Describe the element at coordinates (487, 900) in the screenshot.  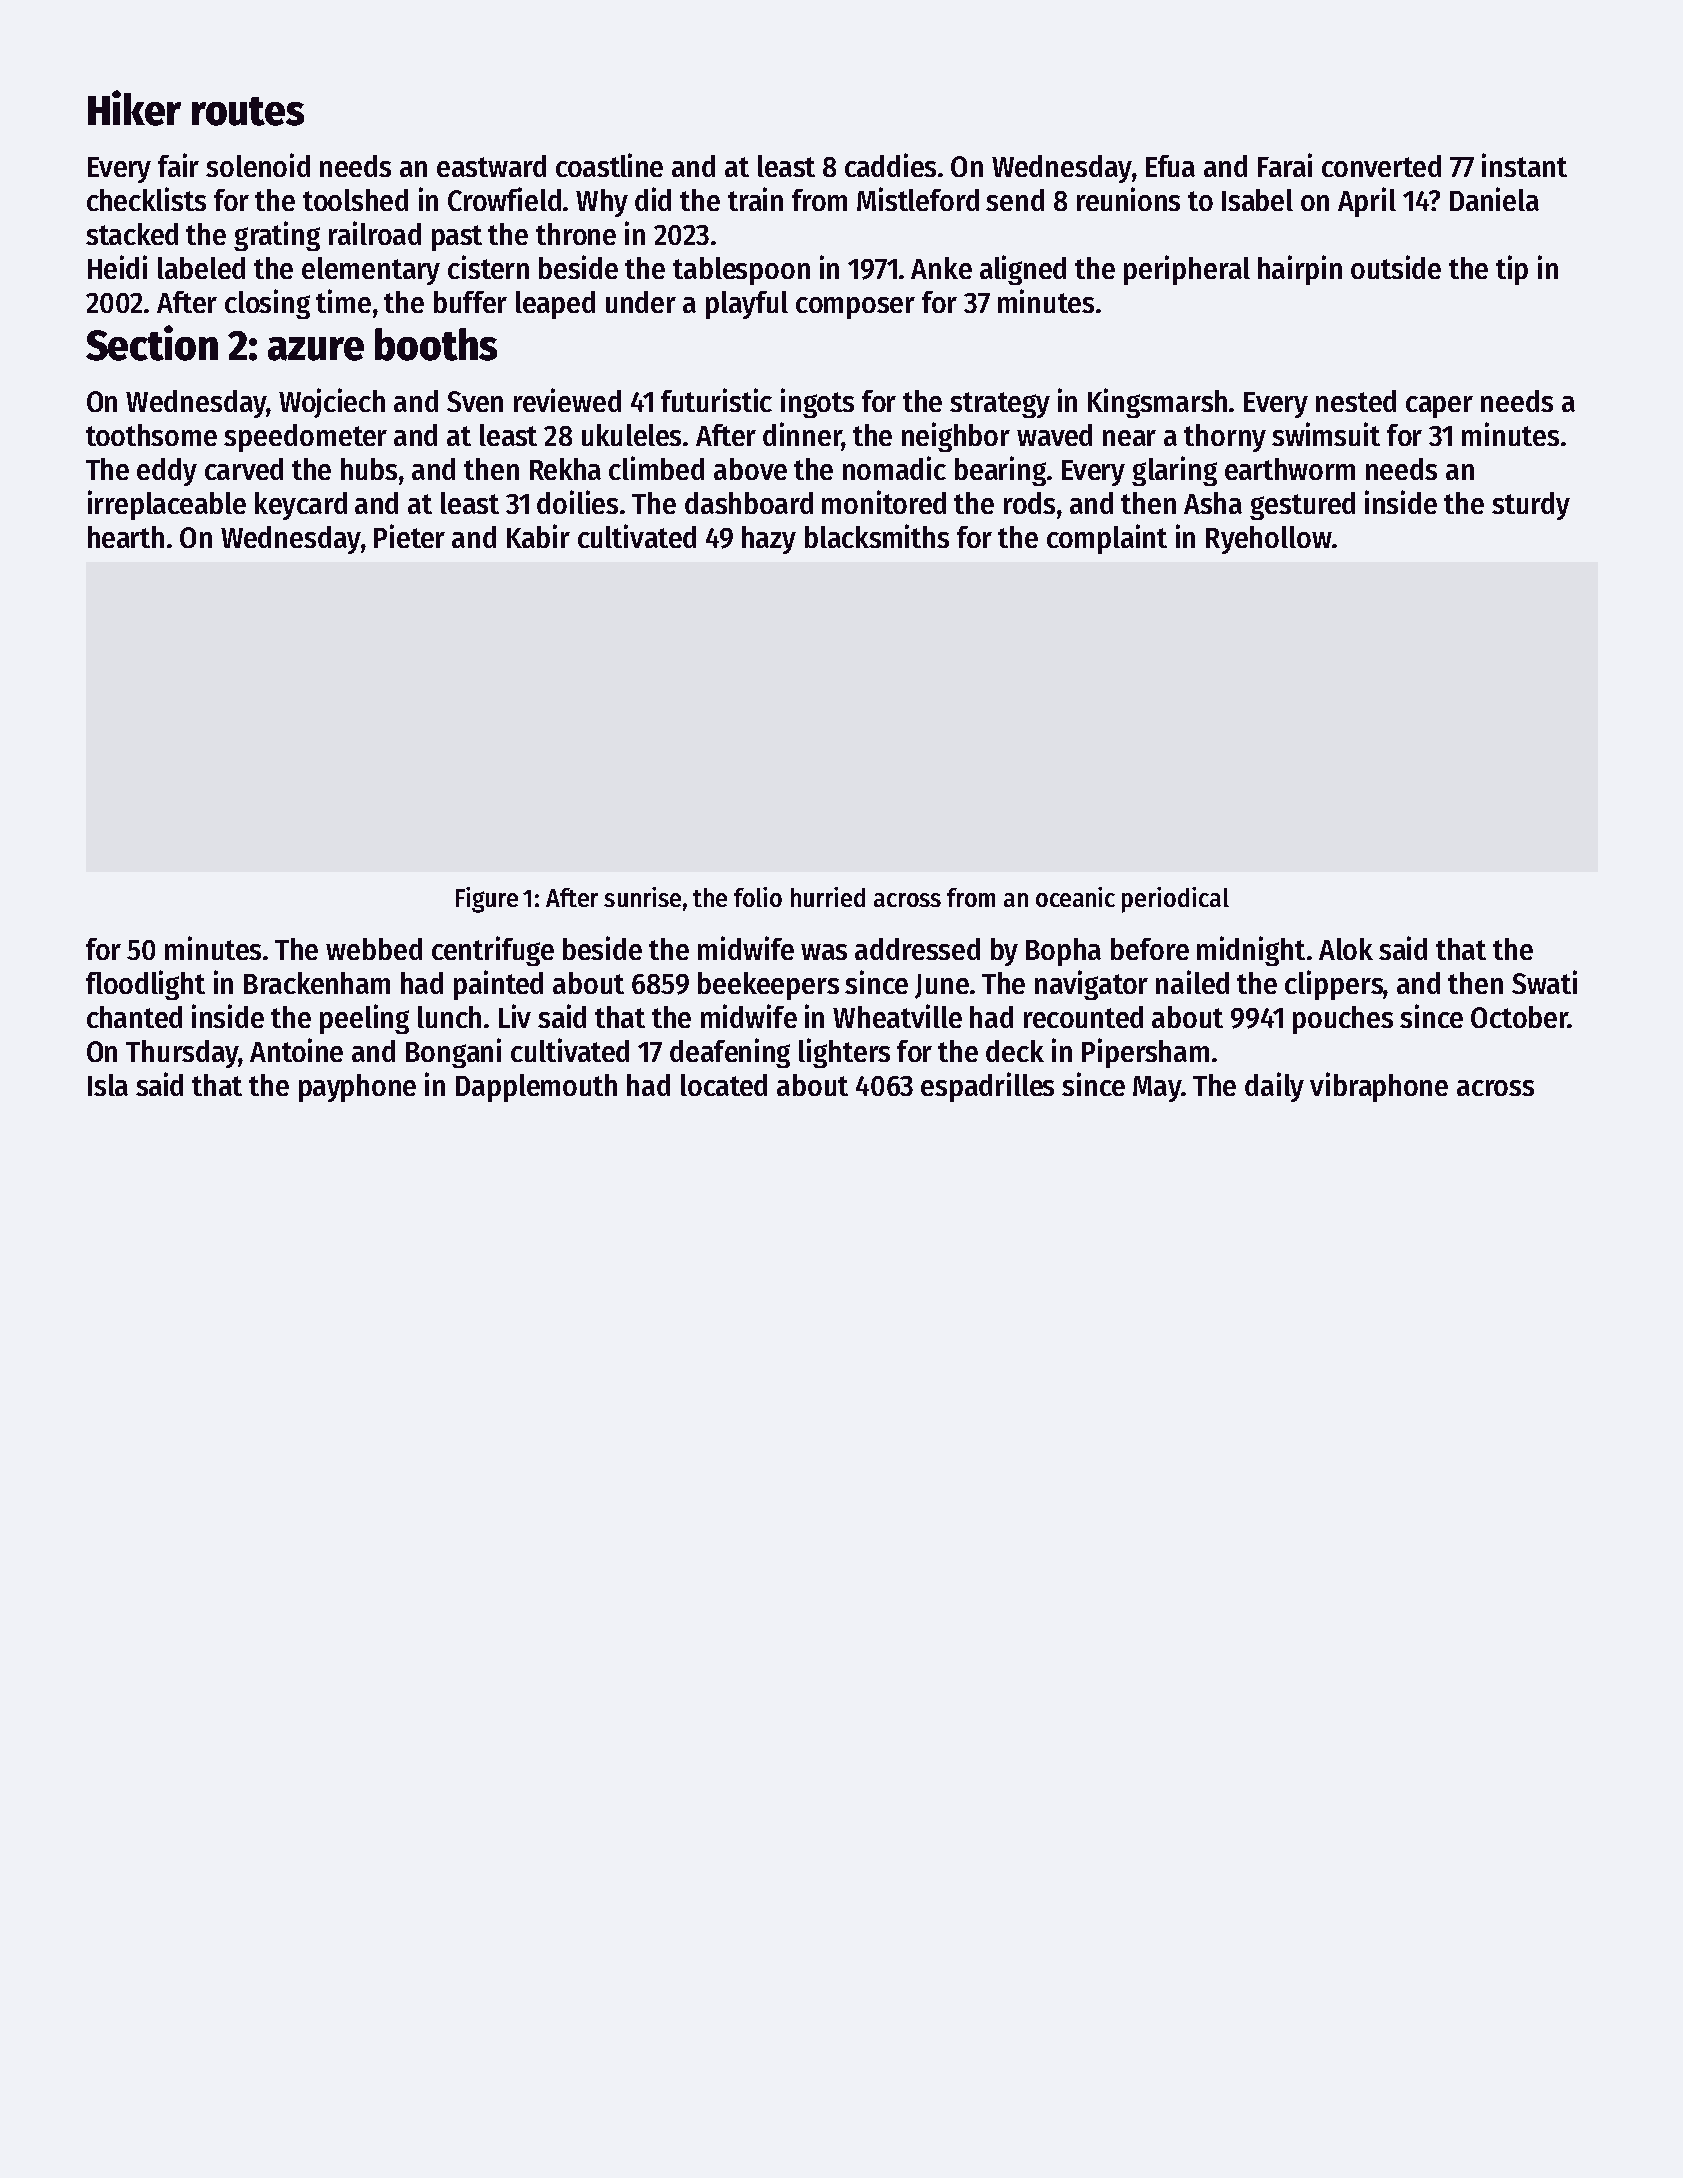
I see `Figure` at that location.
